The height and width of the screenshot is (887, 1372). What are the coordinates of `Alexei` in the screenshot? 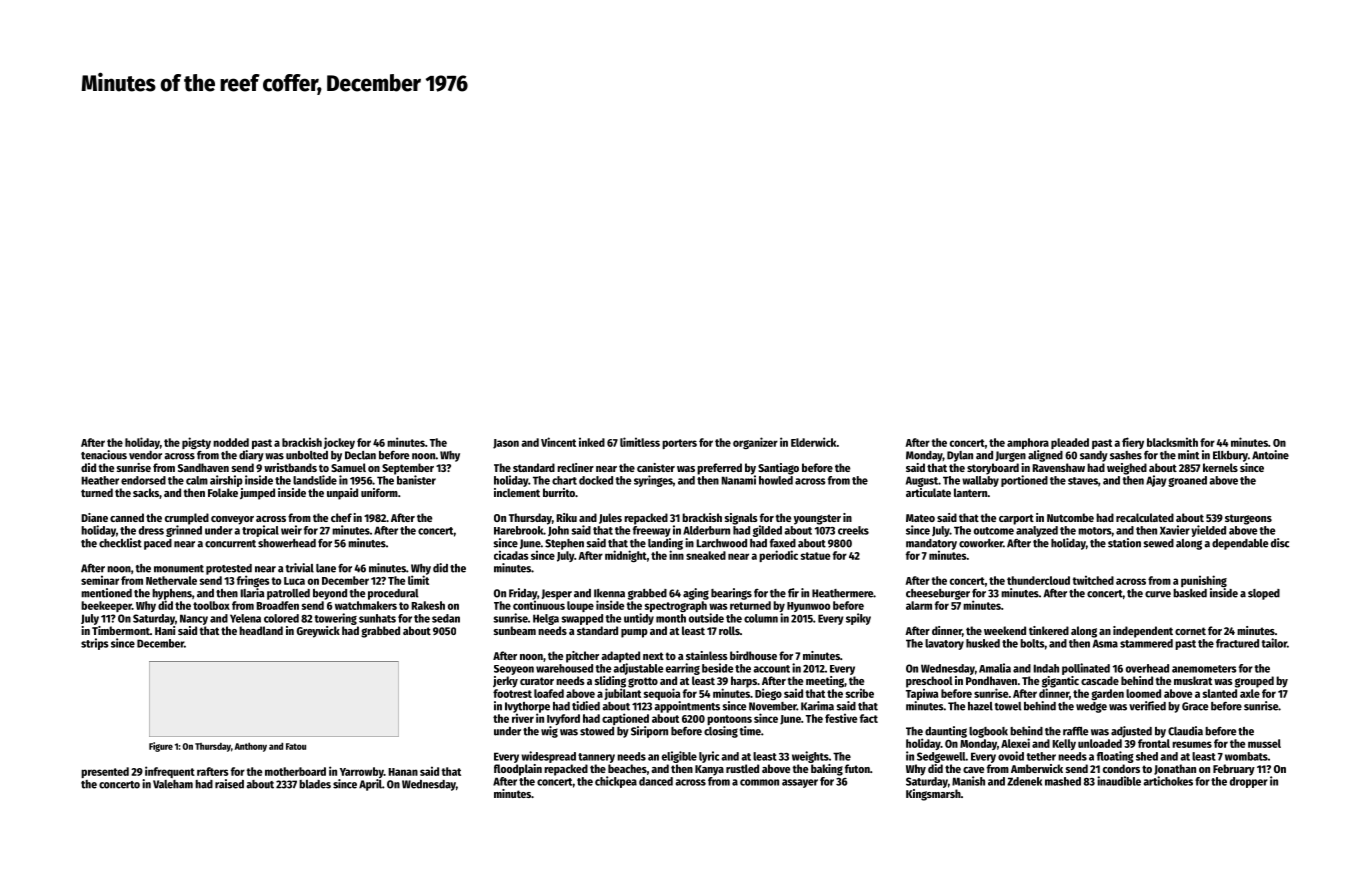 It's located at (1015, 743).
